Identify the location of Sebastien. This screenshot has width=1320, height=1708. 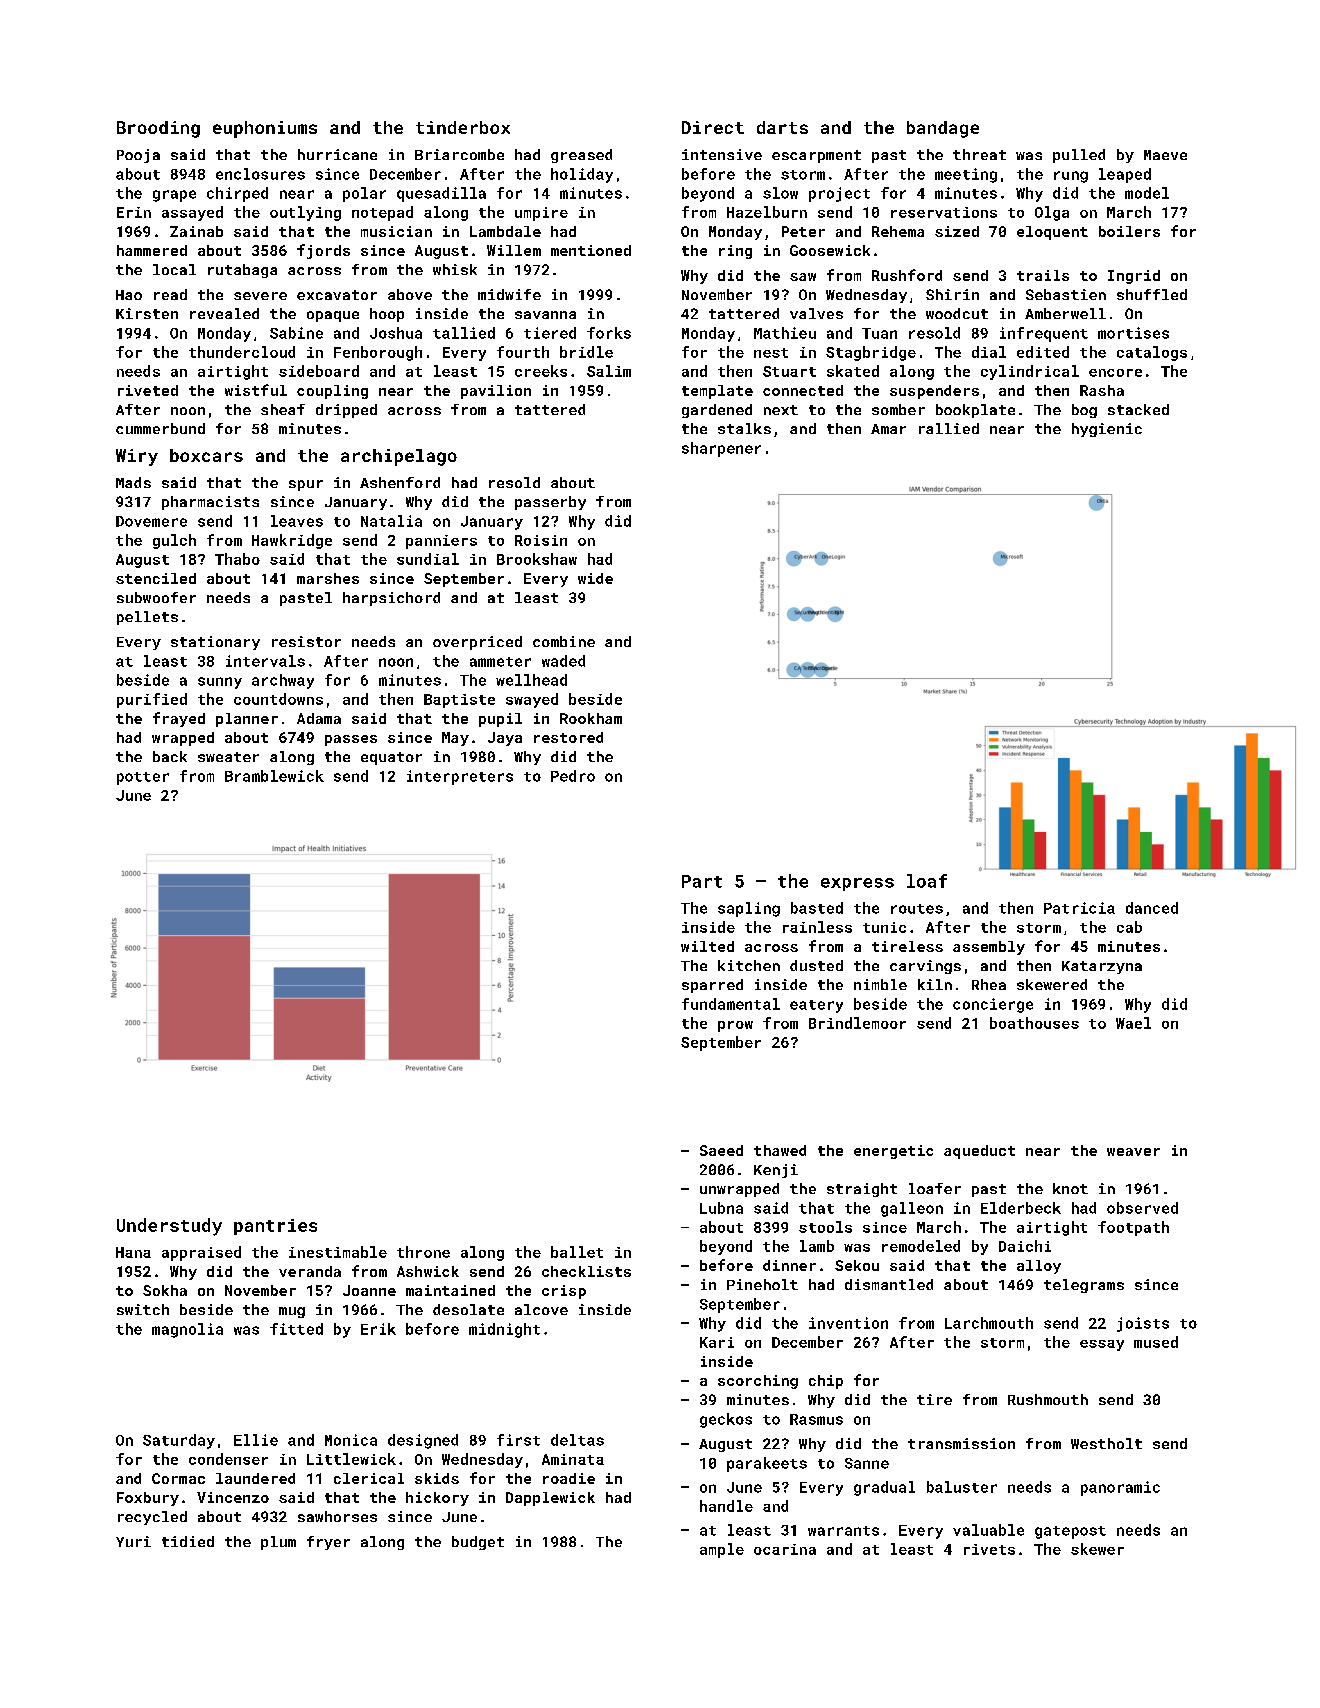
(1066, 294).
